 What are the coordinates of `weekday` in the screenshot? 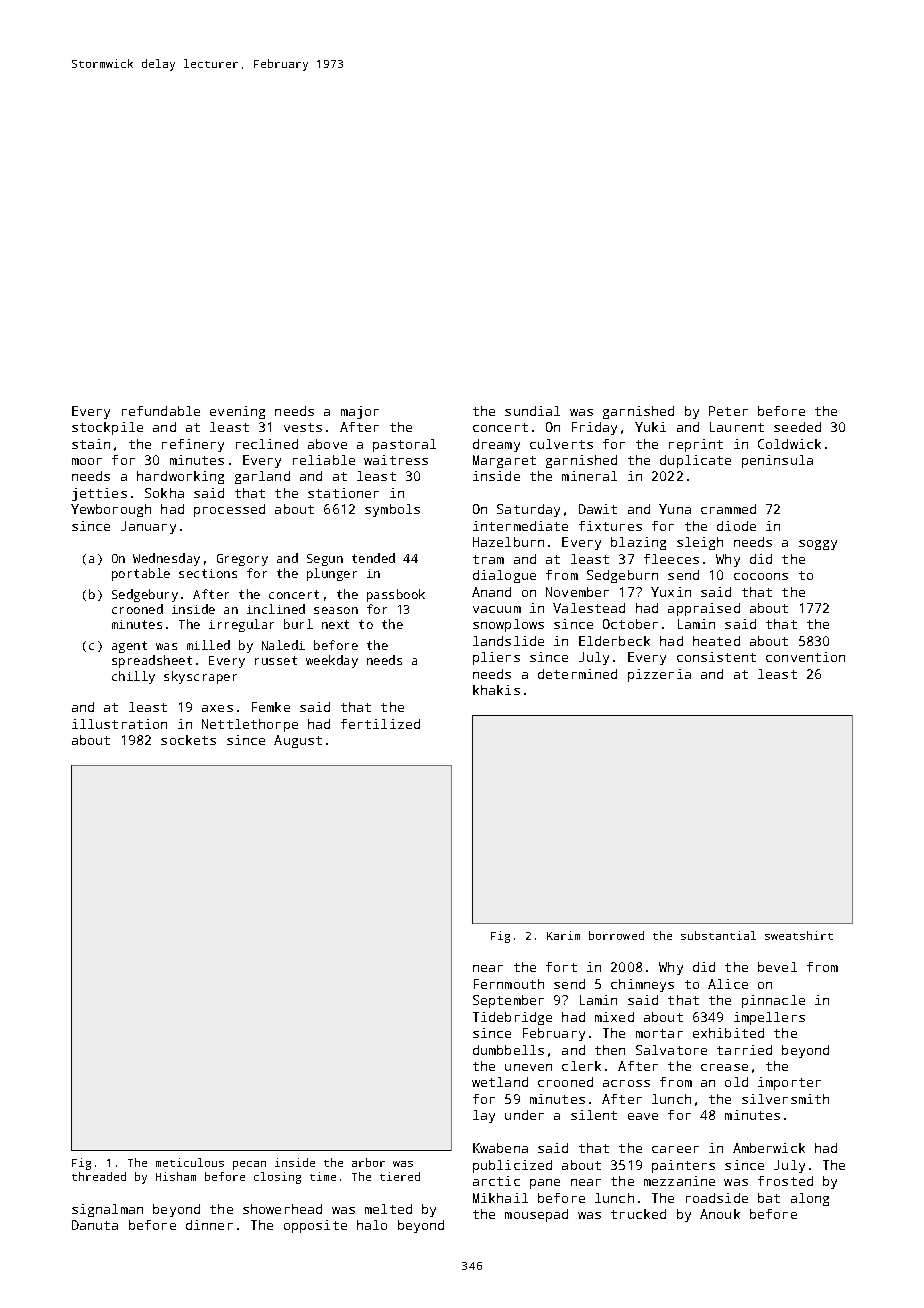 It's located at (332, 661).
